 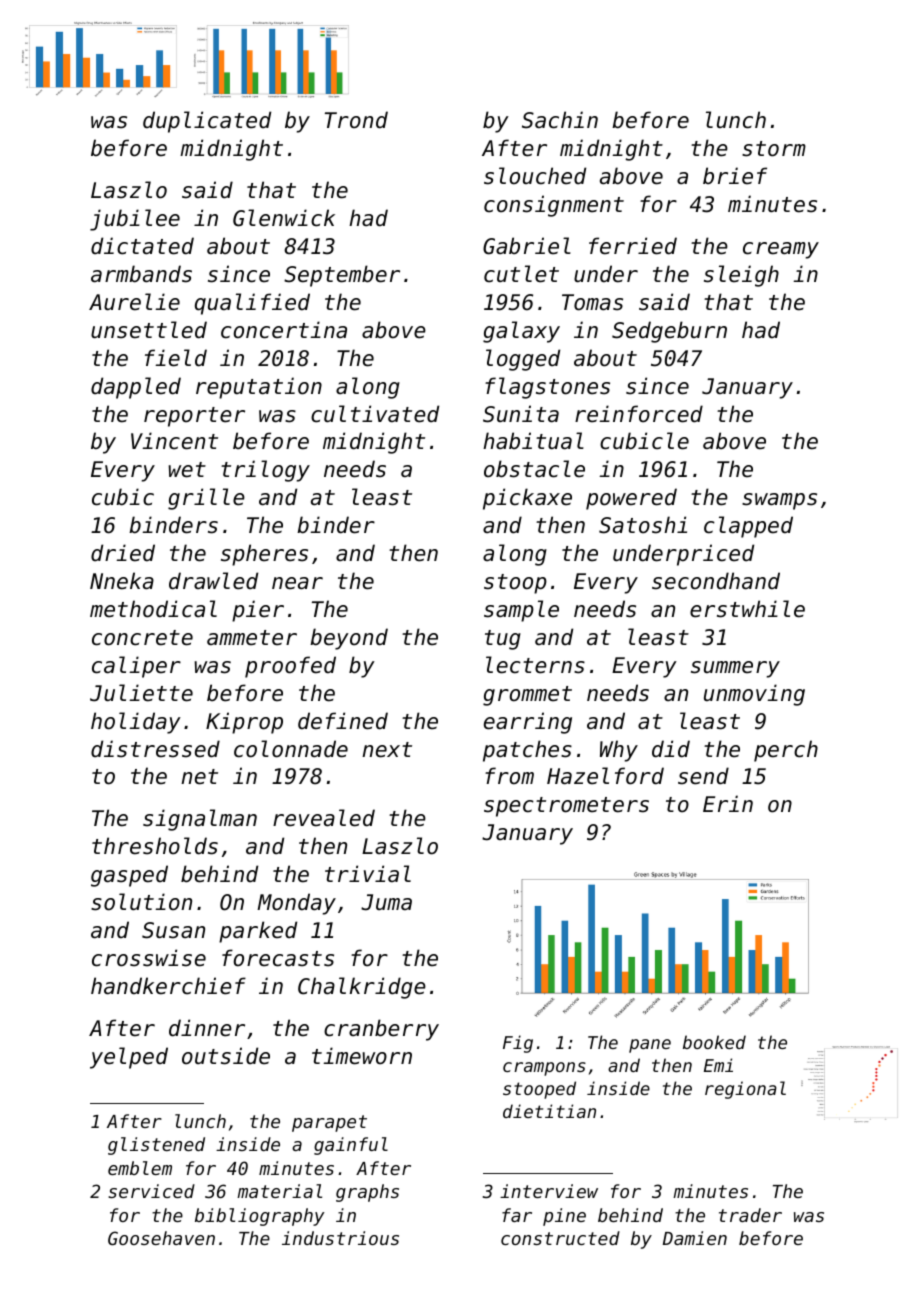 I want to click on did, so click(x=671, y=749).
